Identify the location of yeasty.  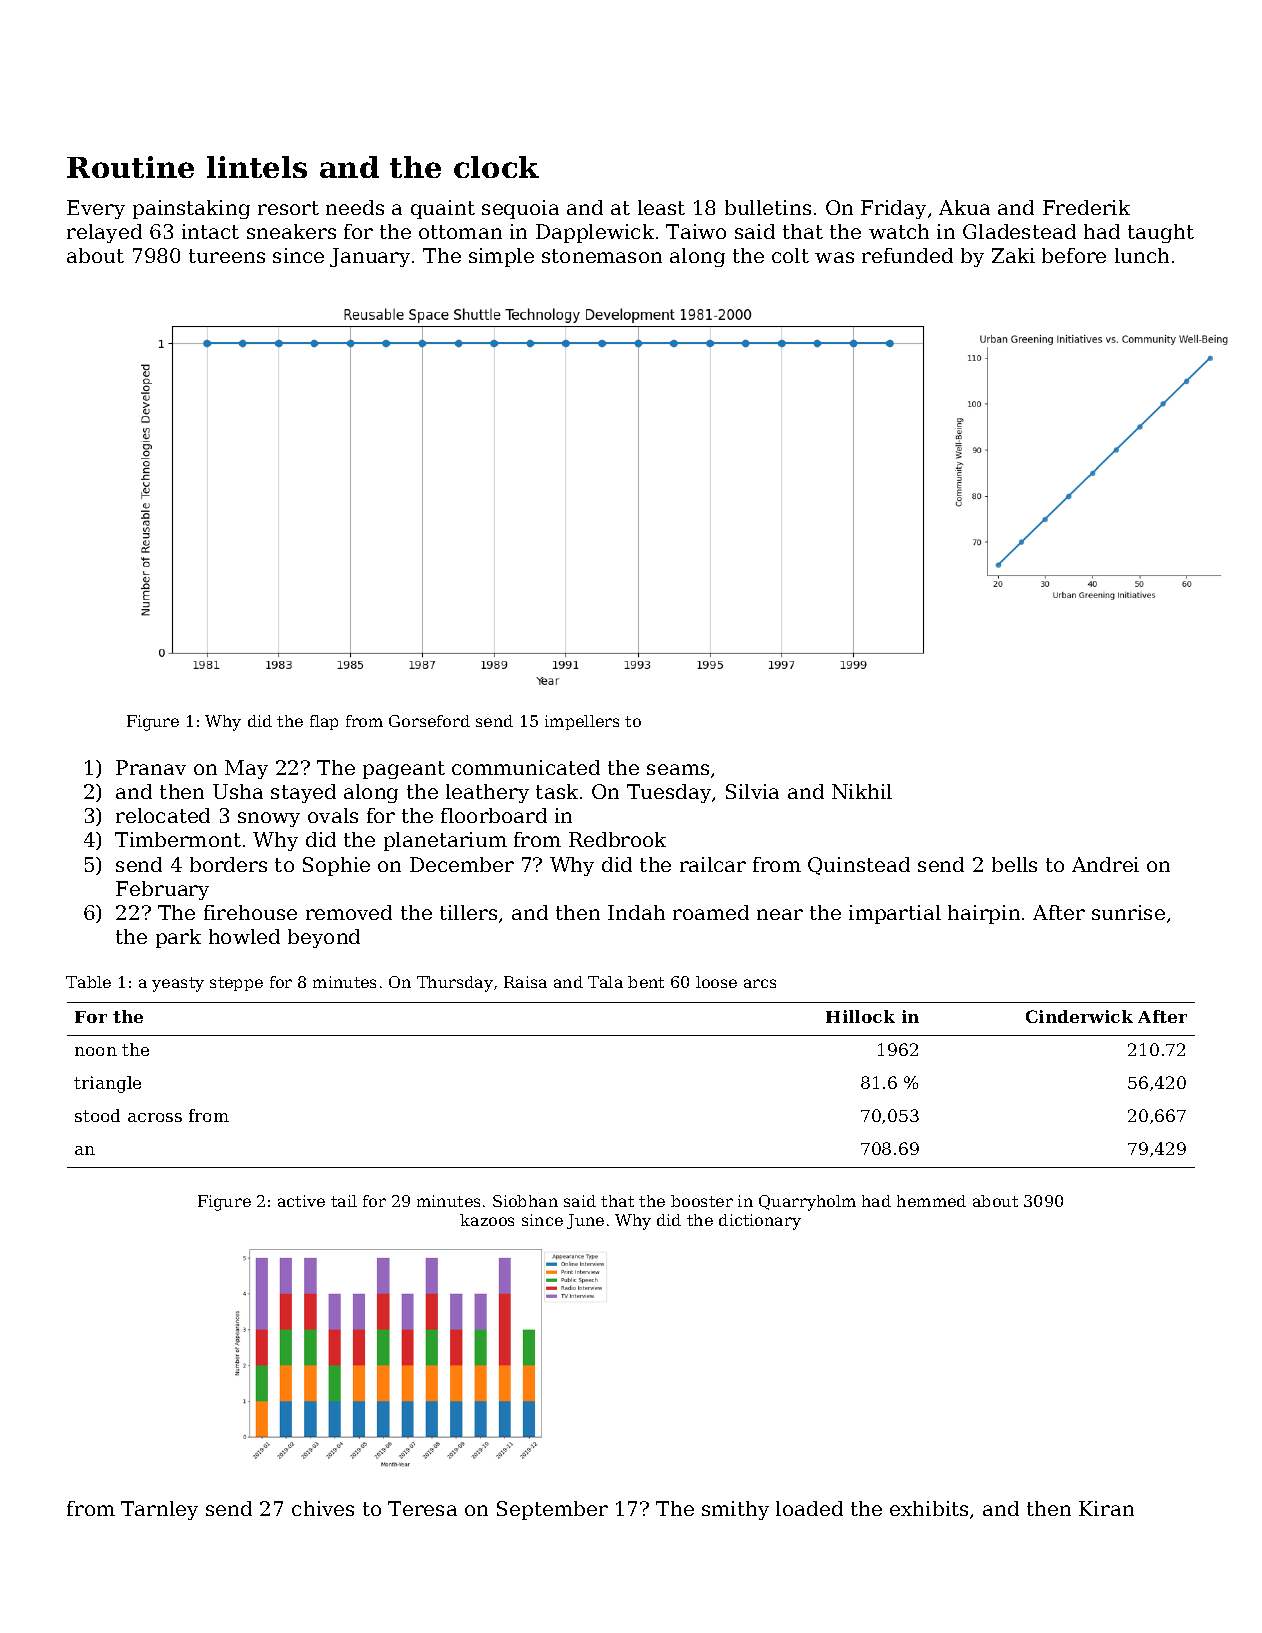
(178, 984).
